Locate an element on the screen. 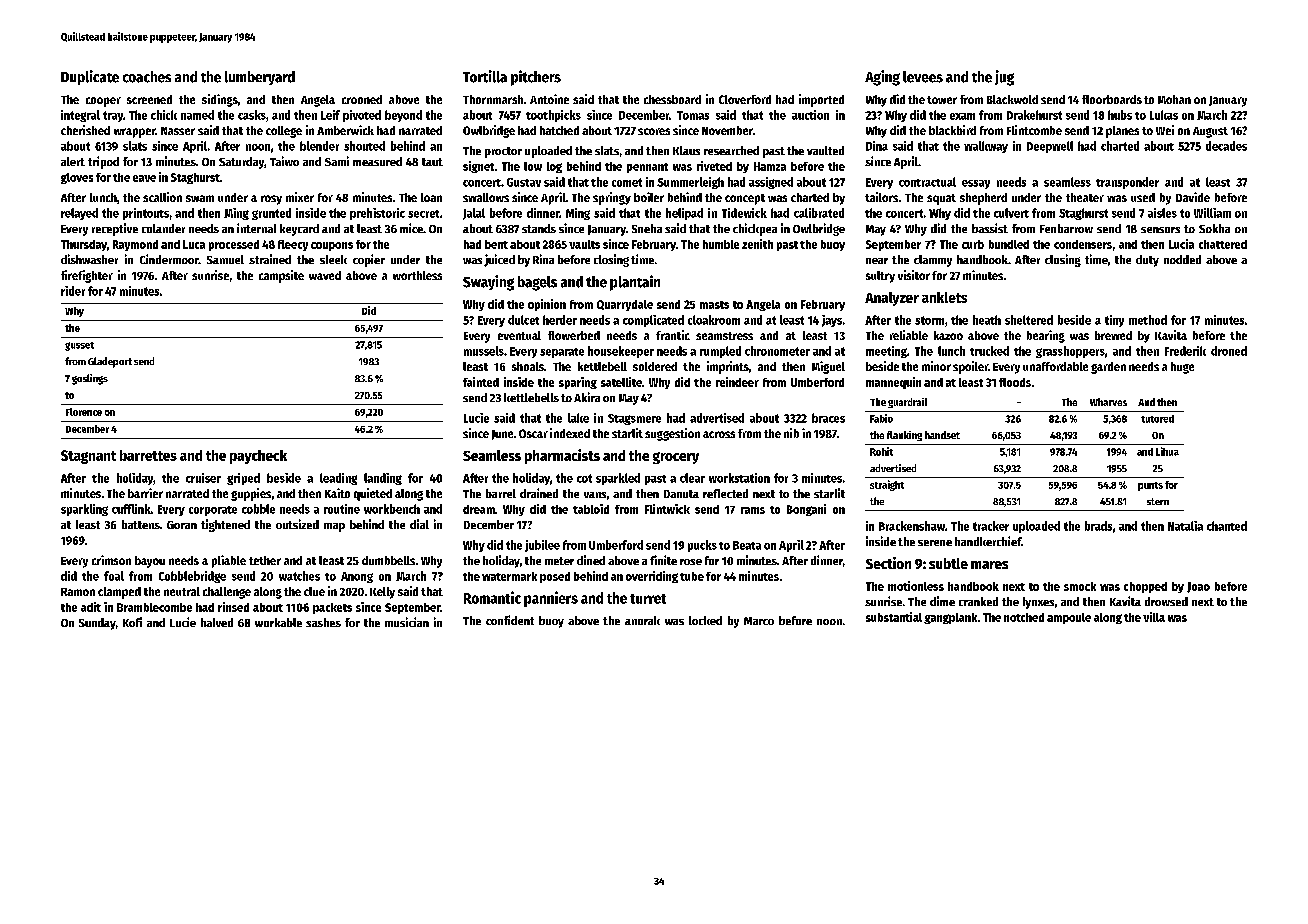 This screenshot has width=1308, height=924. Mohan is located at coordinates (1174, 99).
